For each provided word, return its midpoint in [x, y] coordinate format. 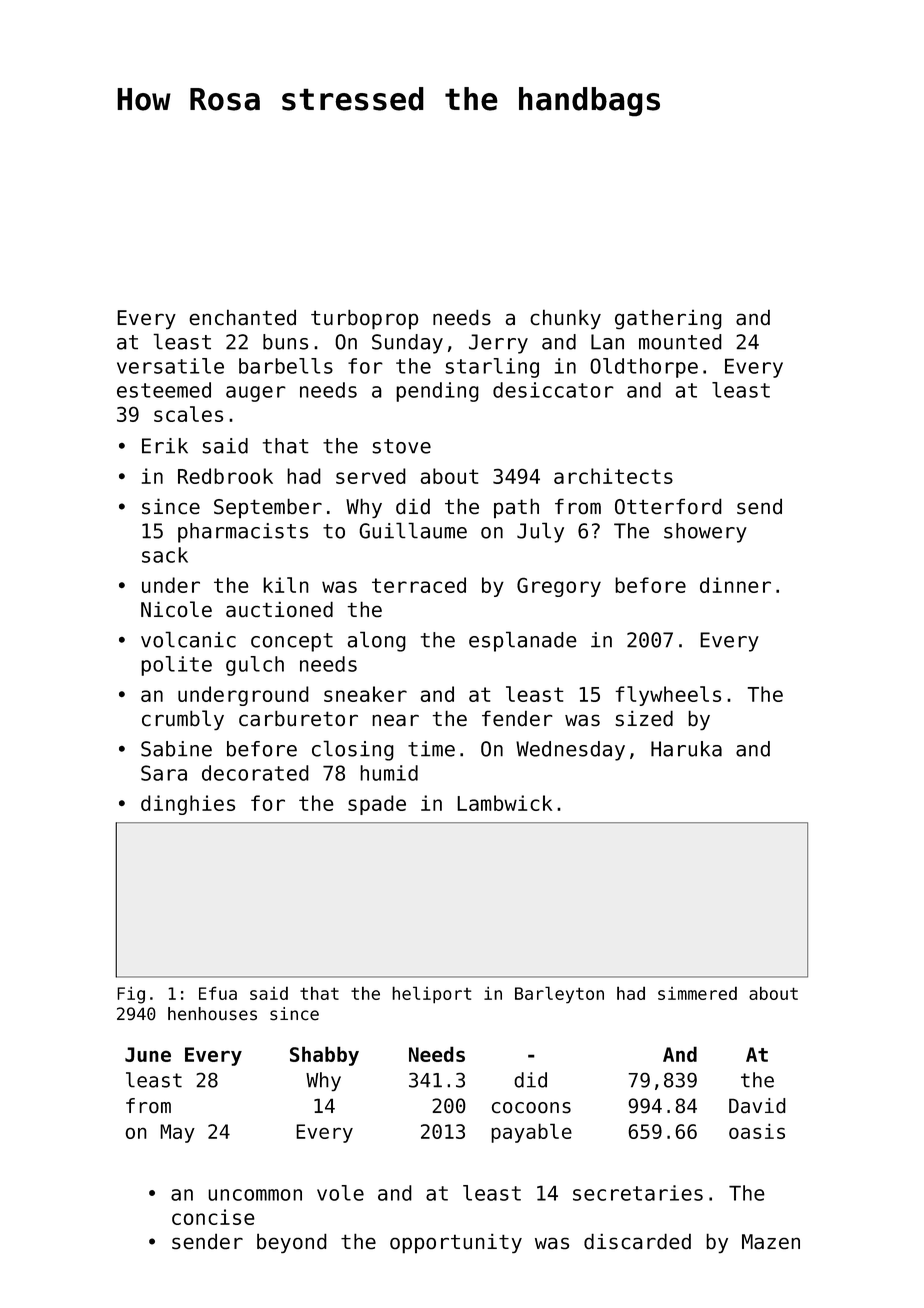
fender [517, 718]
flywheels [668, 696]
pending [437, 392]
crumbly [183, 720]
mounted [680, 342]
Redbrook [225, 476]
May [177, 1133]
